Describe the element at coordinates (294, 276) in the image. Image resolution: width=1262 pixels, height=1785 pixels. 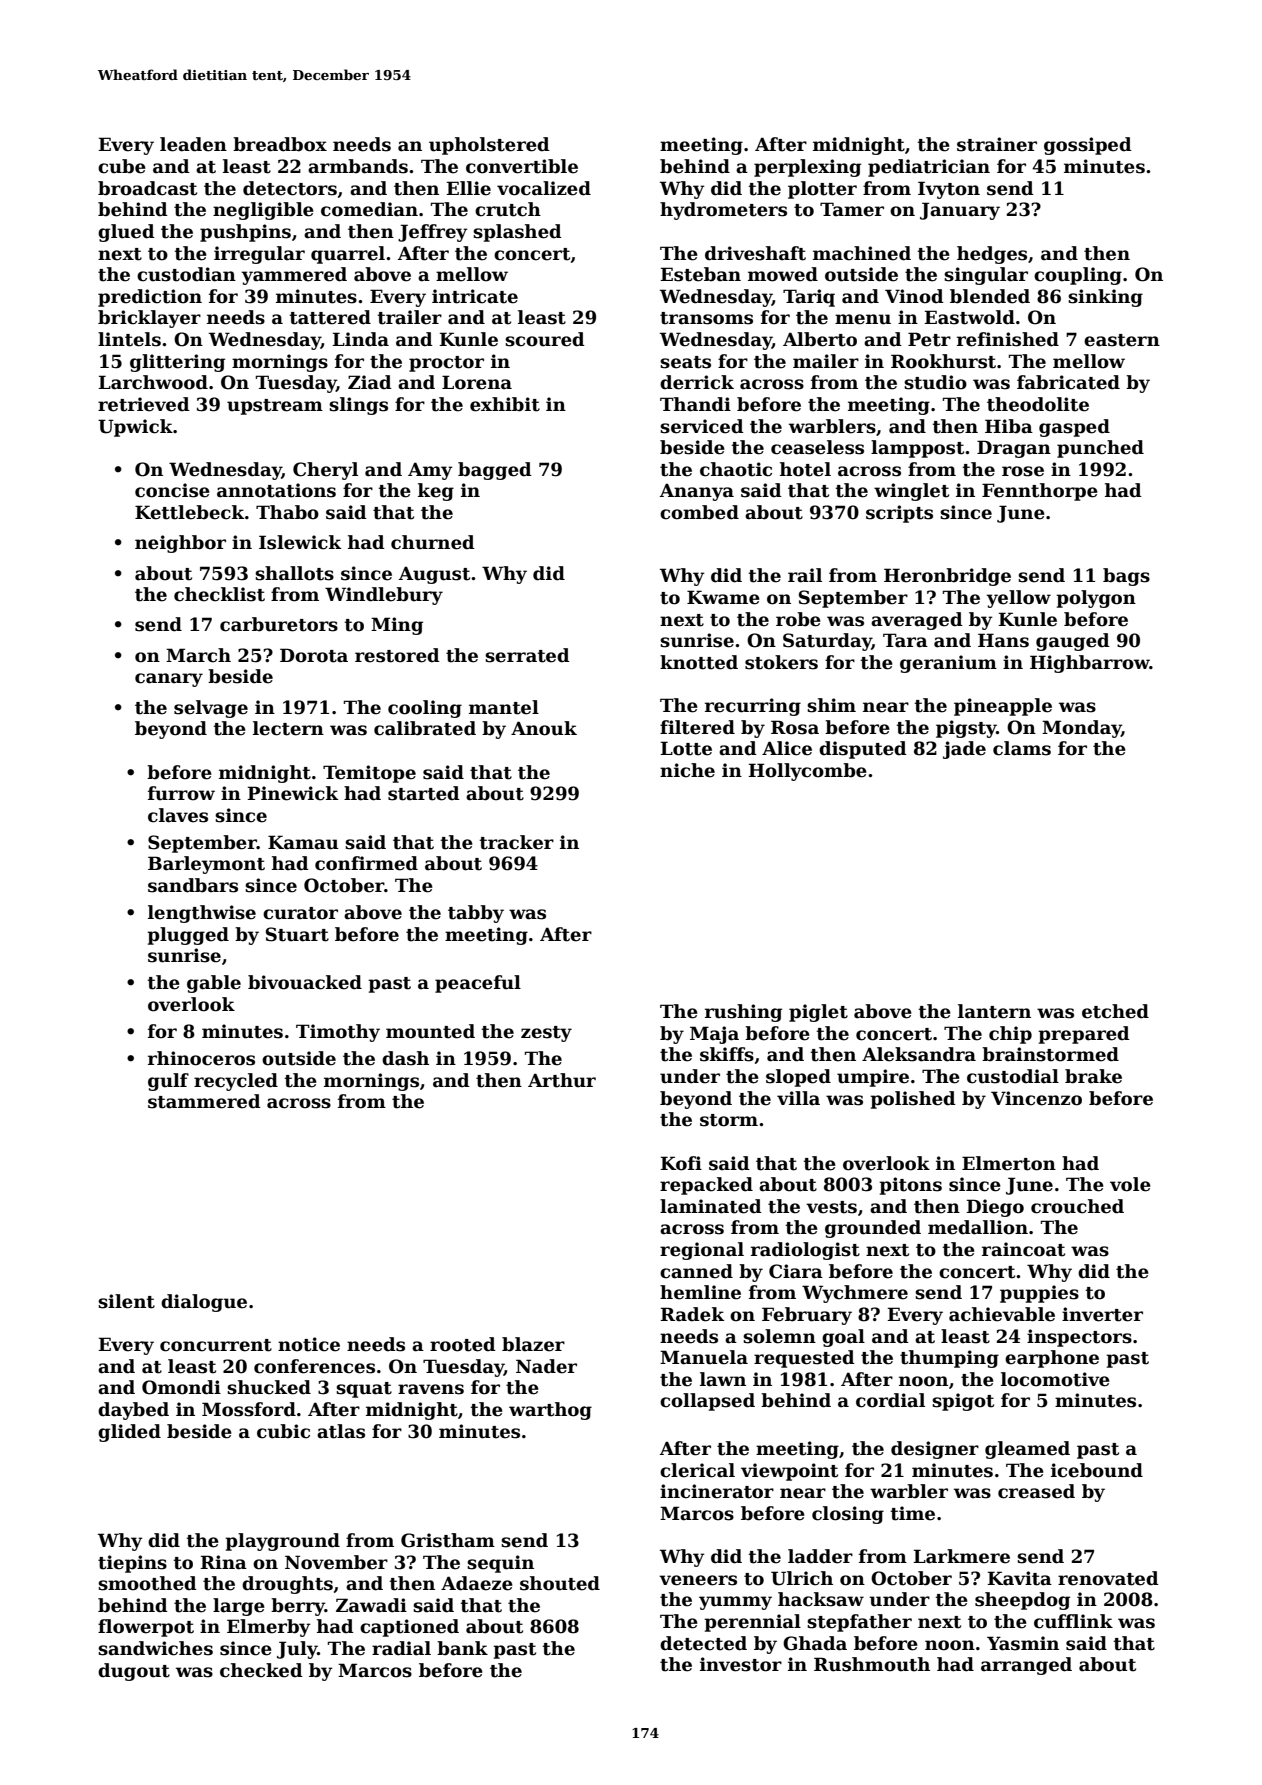
I see `yammered` at that location.
